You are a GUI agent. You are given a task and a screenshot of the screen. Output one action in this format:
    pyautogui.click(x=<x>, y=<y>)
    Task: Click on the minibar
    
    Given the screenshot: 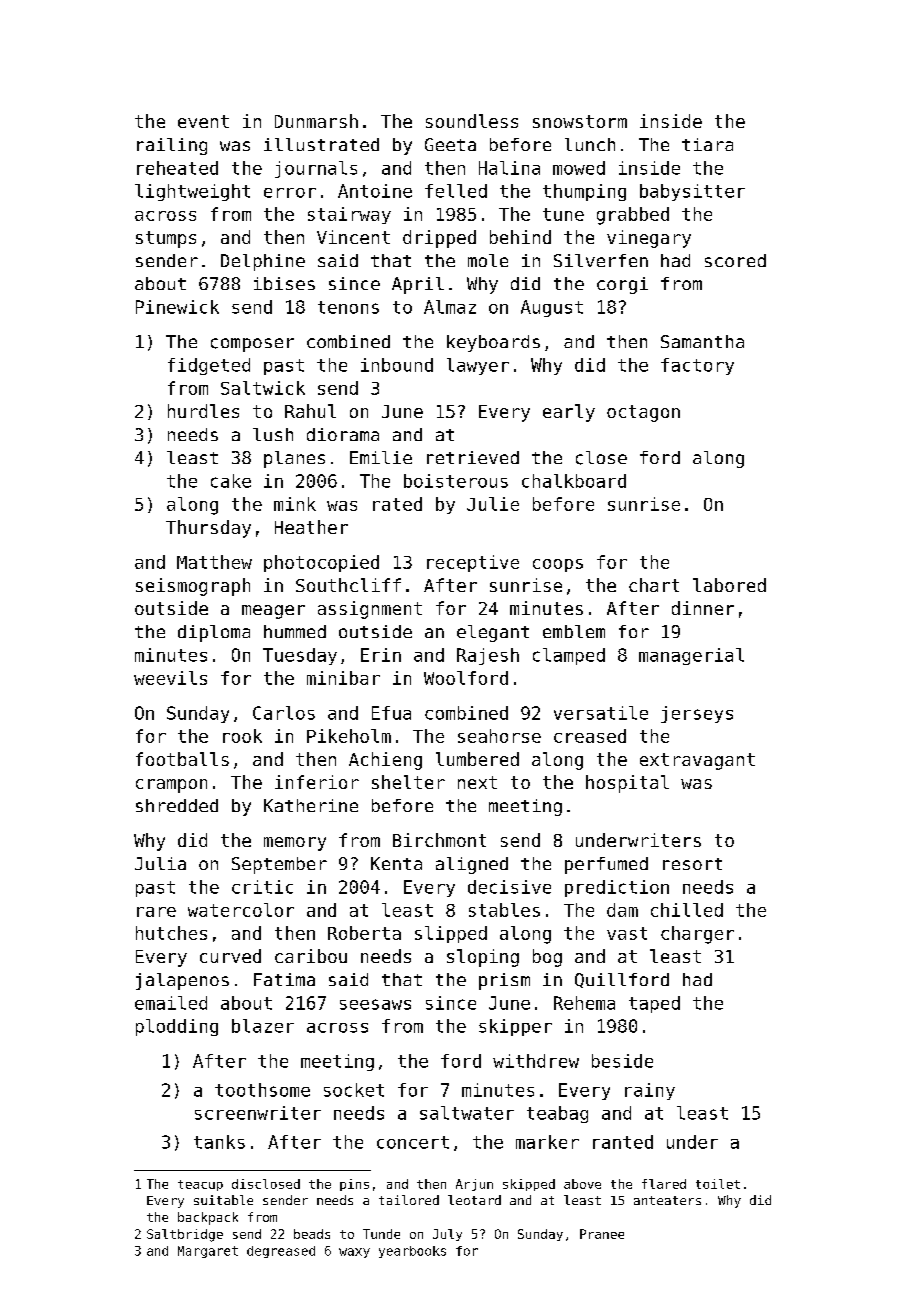 What is the action you would take?
    pyautogui.click(x=343, y=678)
